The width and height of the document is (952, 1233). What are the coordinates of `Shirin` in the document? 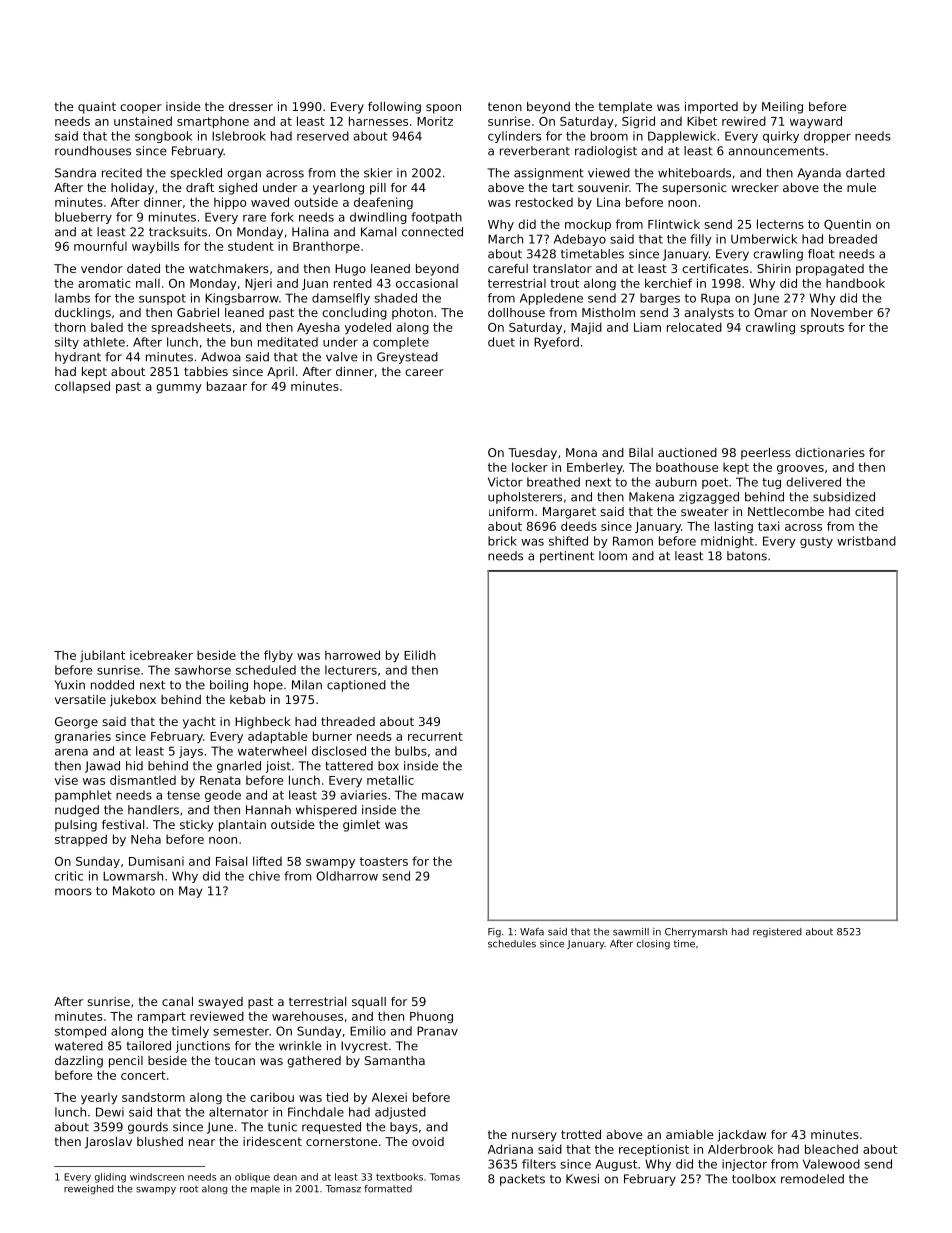 It's located at (774, 268).
